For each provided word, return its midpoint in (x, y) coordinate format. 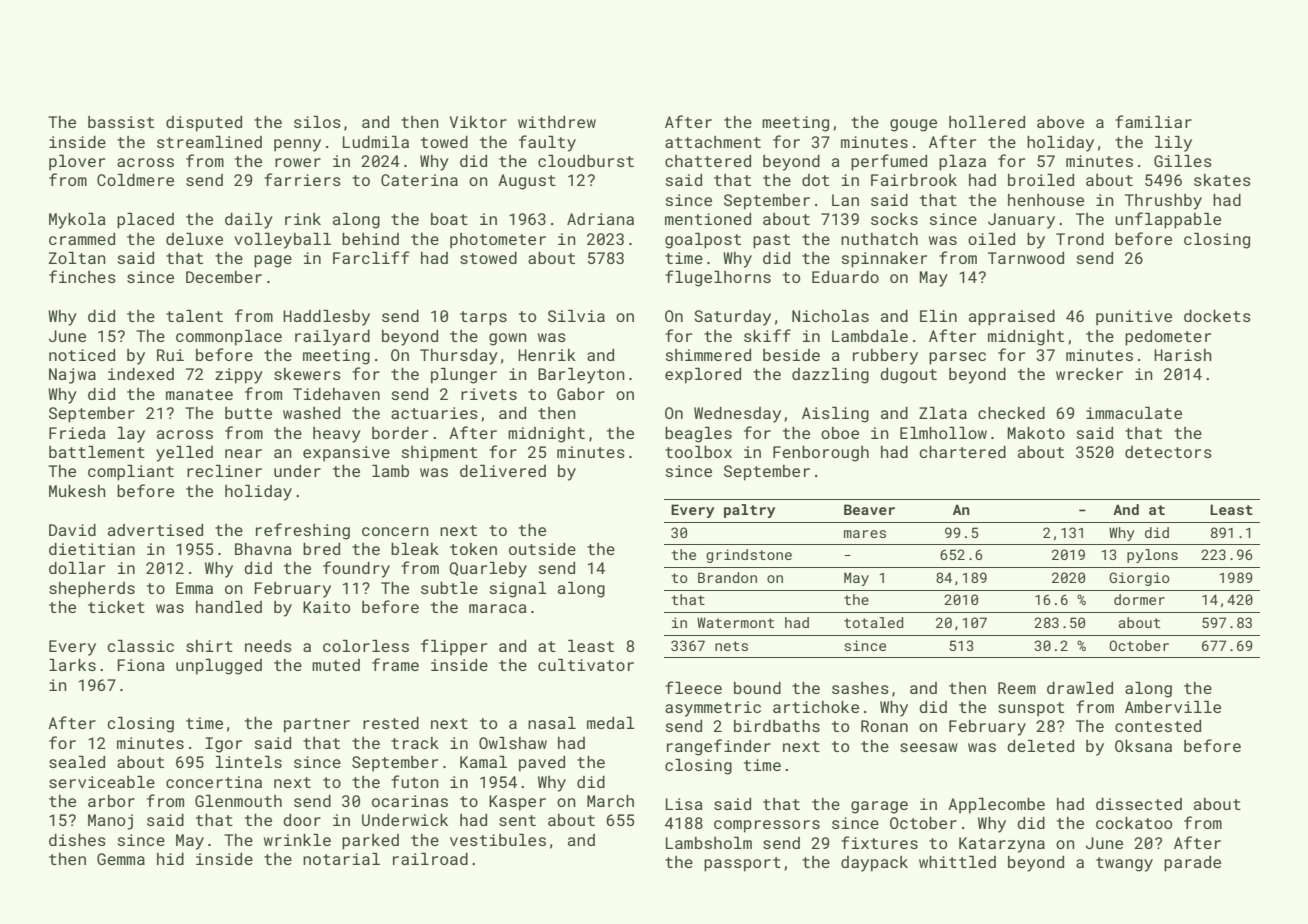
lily (1173, 143)
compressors (767, 826)
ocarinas (410, 801)
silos (317, 121)
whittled (957, 861)
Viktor (478, 122)
